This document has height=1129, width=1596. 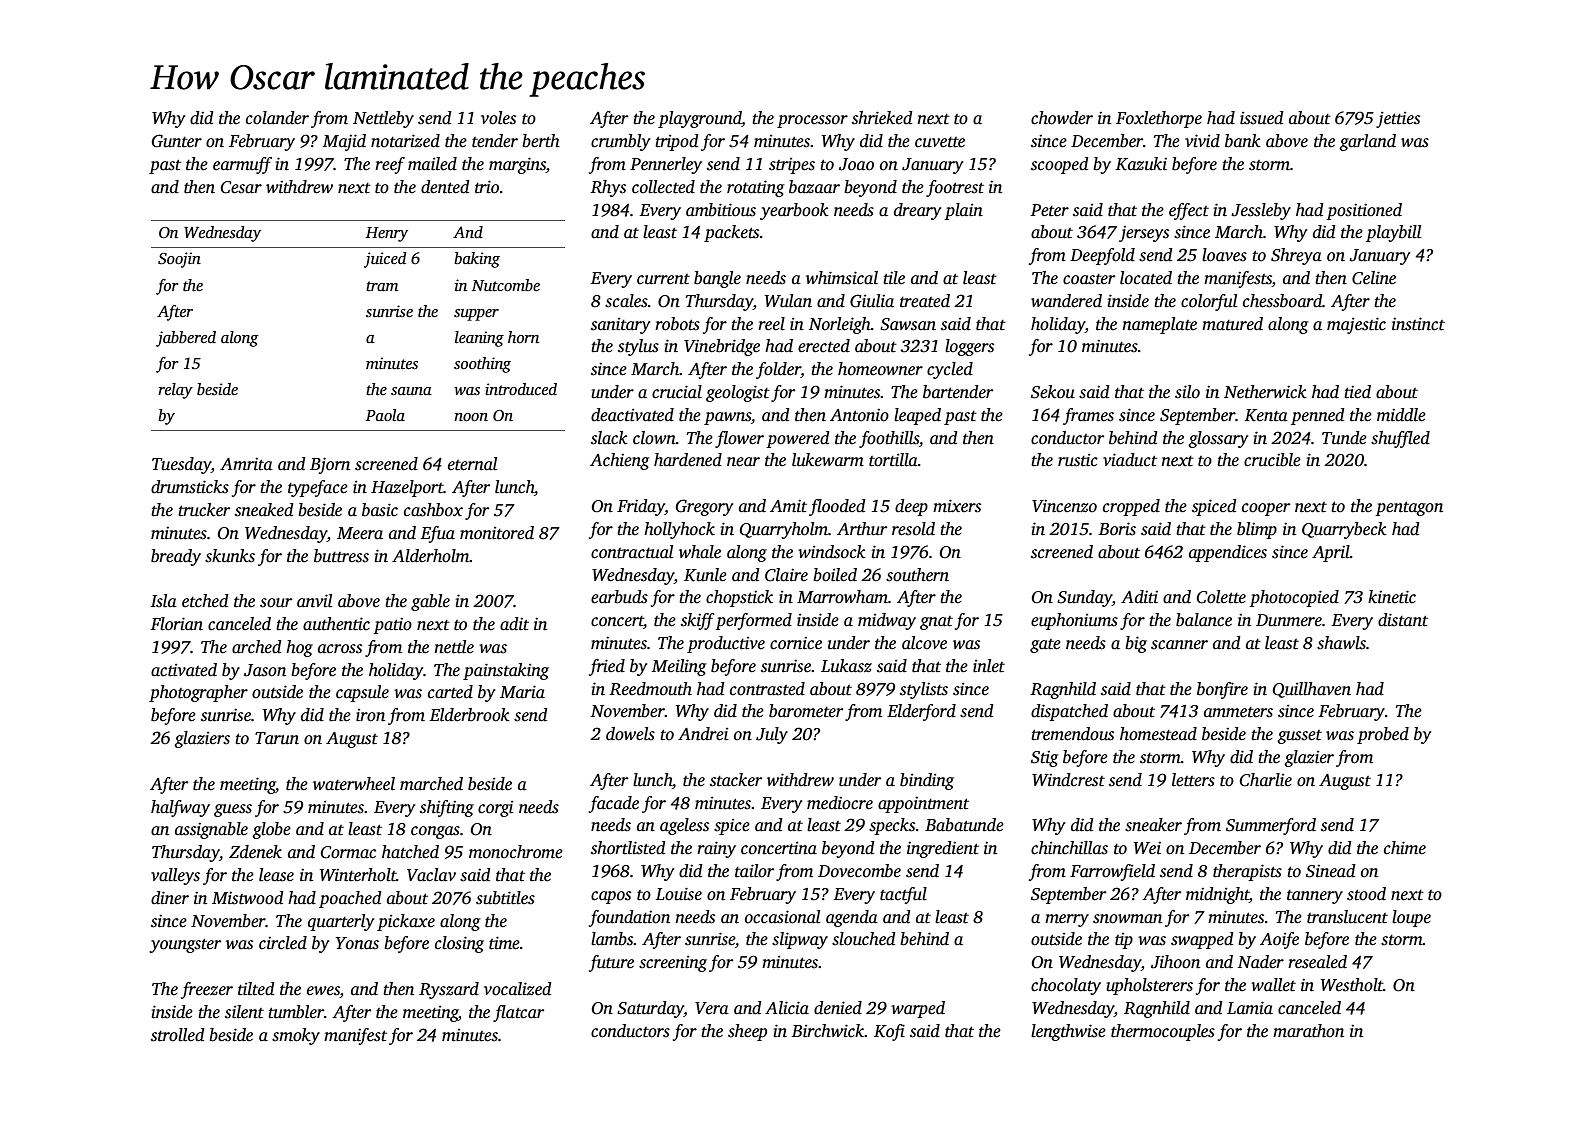 What do you see at coordinates (1266, 415) in the document?
I see `Kenta` at bounding box center [1266, 415].
